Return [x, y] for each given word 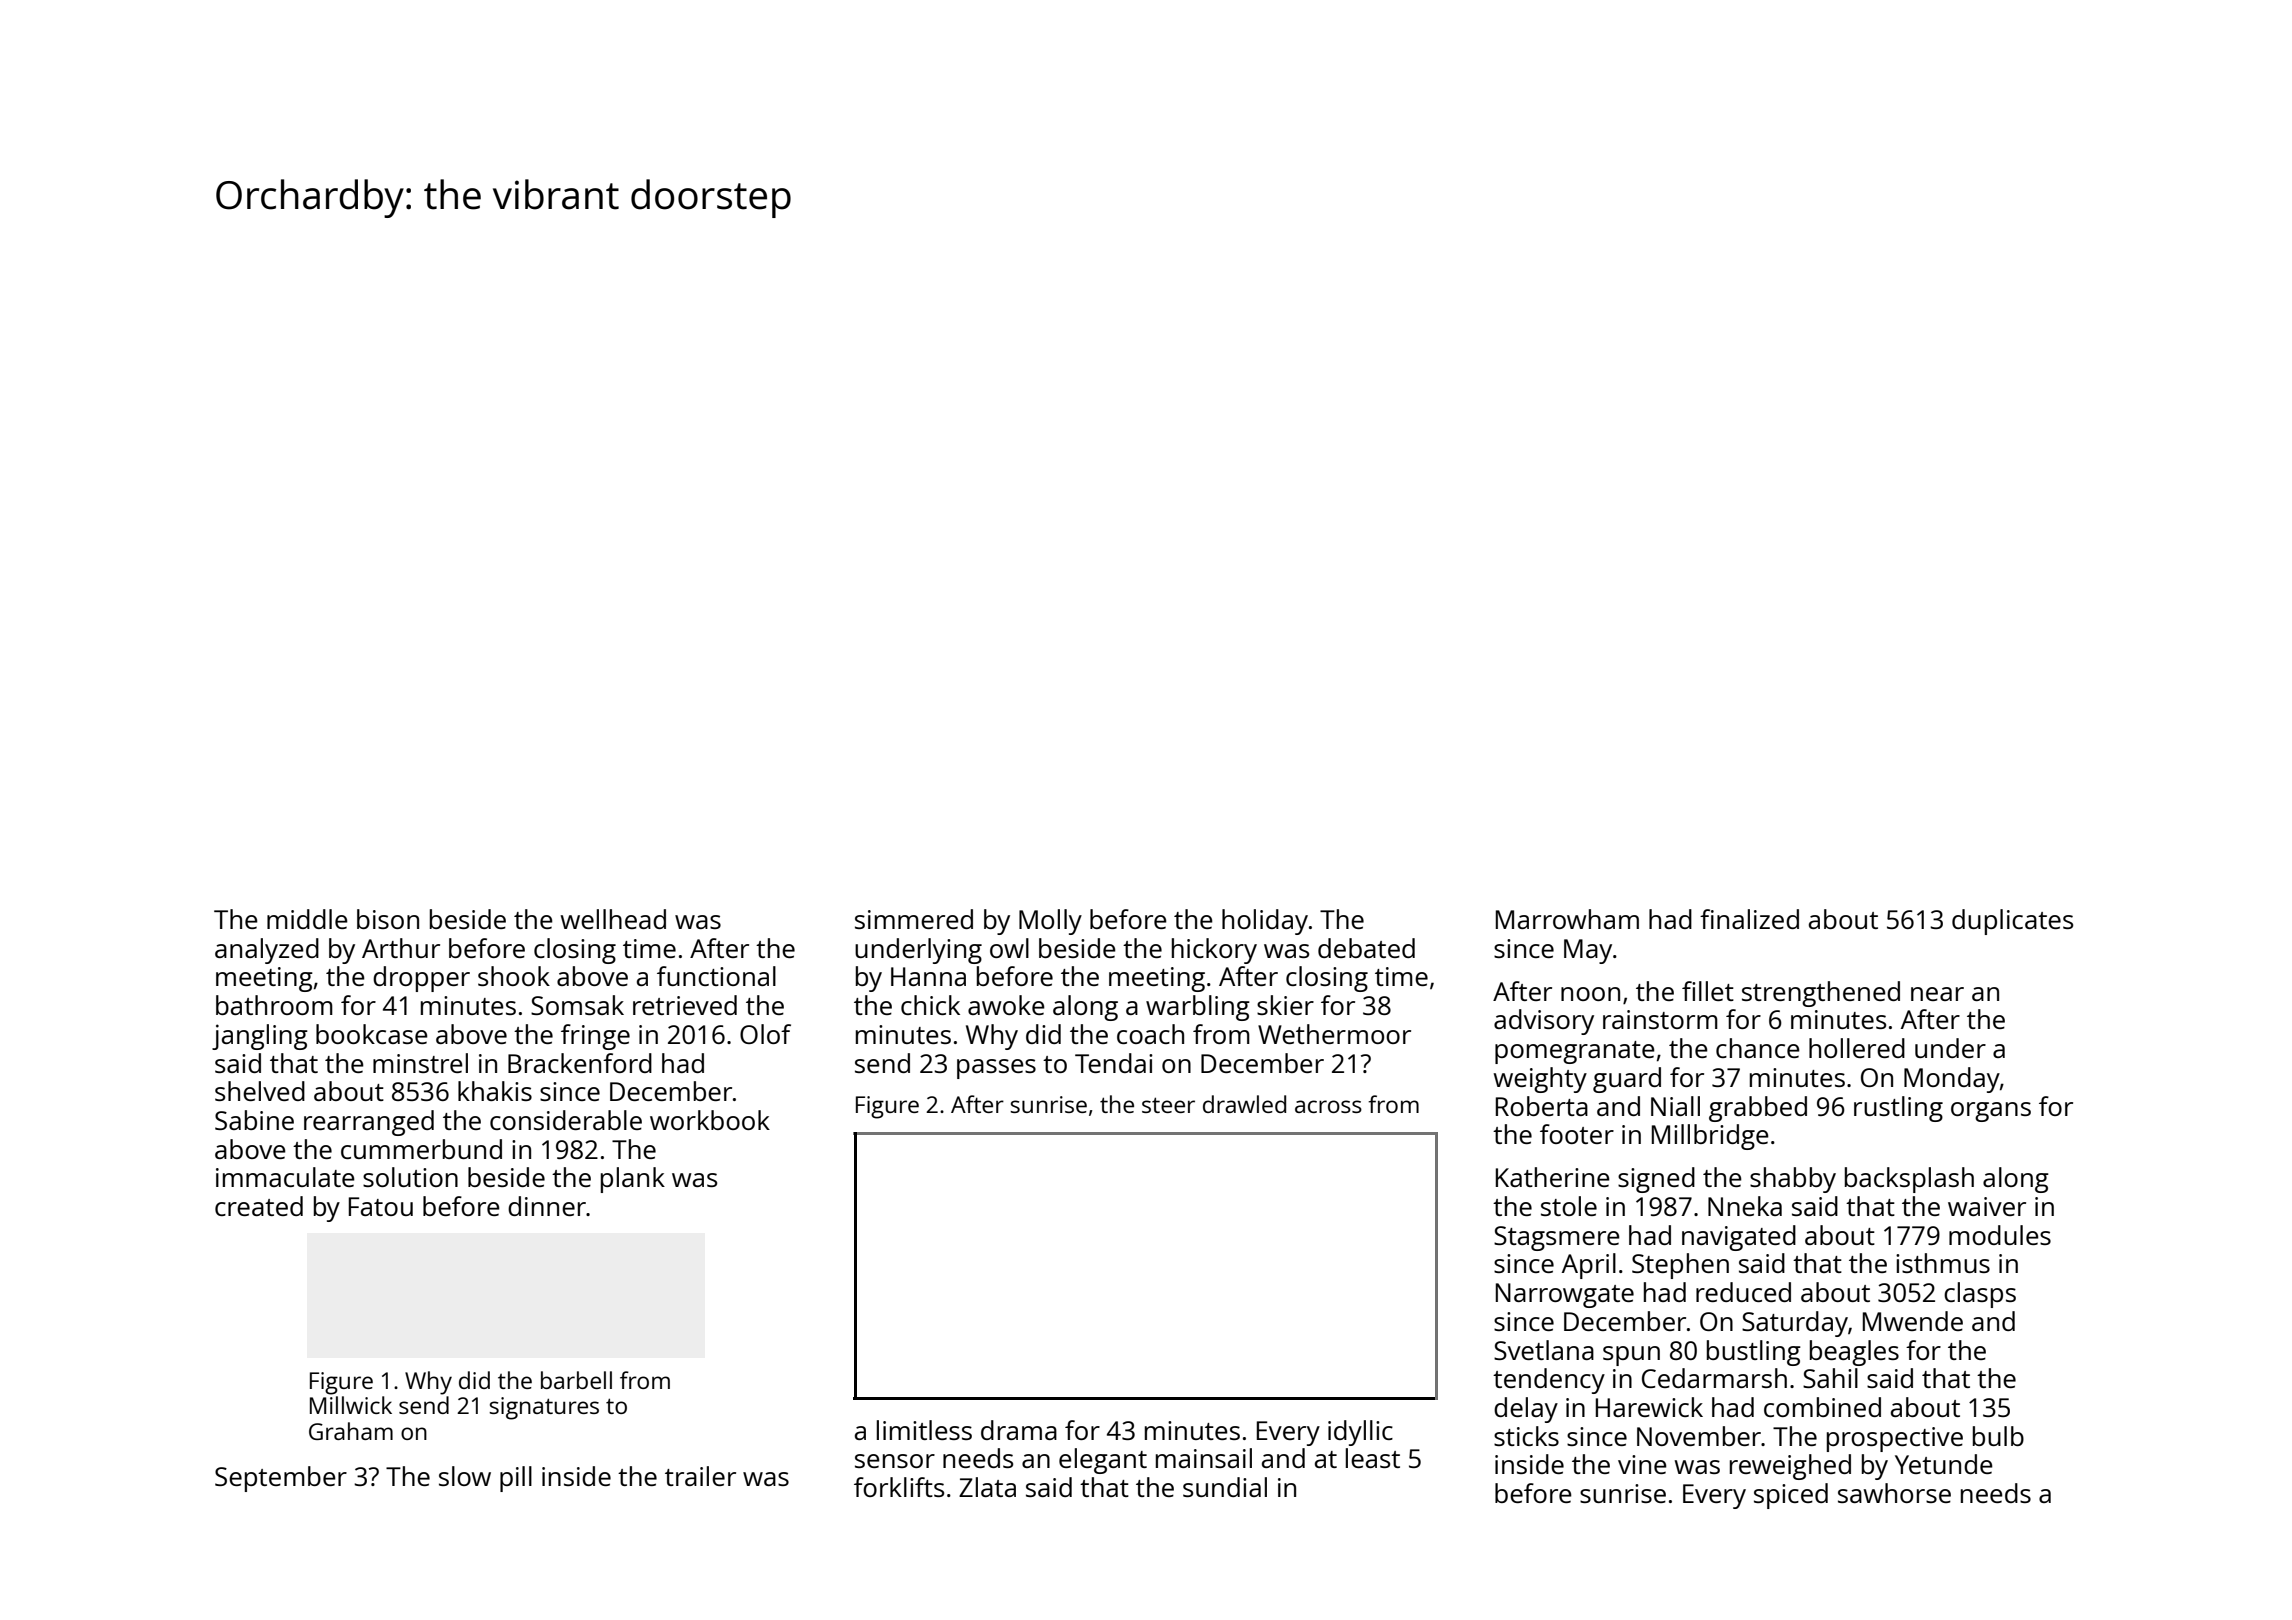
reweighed [1790, 1467]
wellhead [613, 919]
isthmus [1943, 1263]
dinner [547, 1206]
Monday [1952, 1080]
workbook [710, 1120]
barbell [576, 1380]
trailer [700, 1476]
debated [1366, 948]
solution [410, 1177]
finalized [1749, 919]
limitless [924, 1430]
